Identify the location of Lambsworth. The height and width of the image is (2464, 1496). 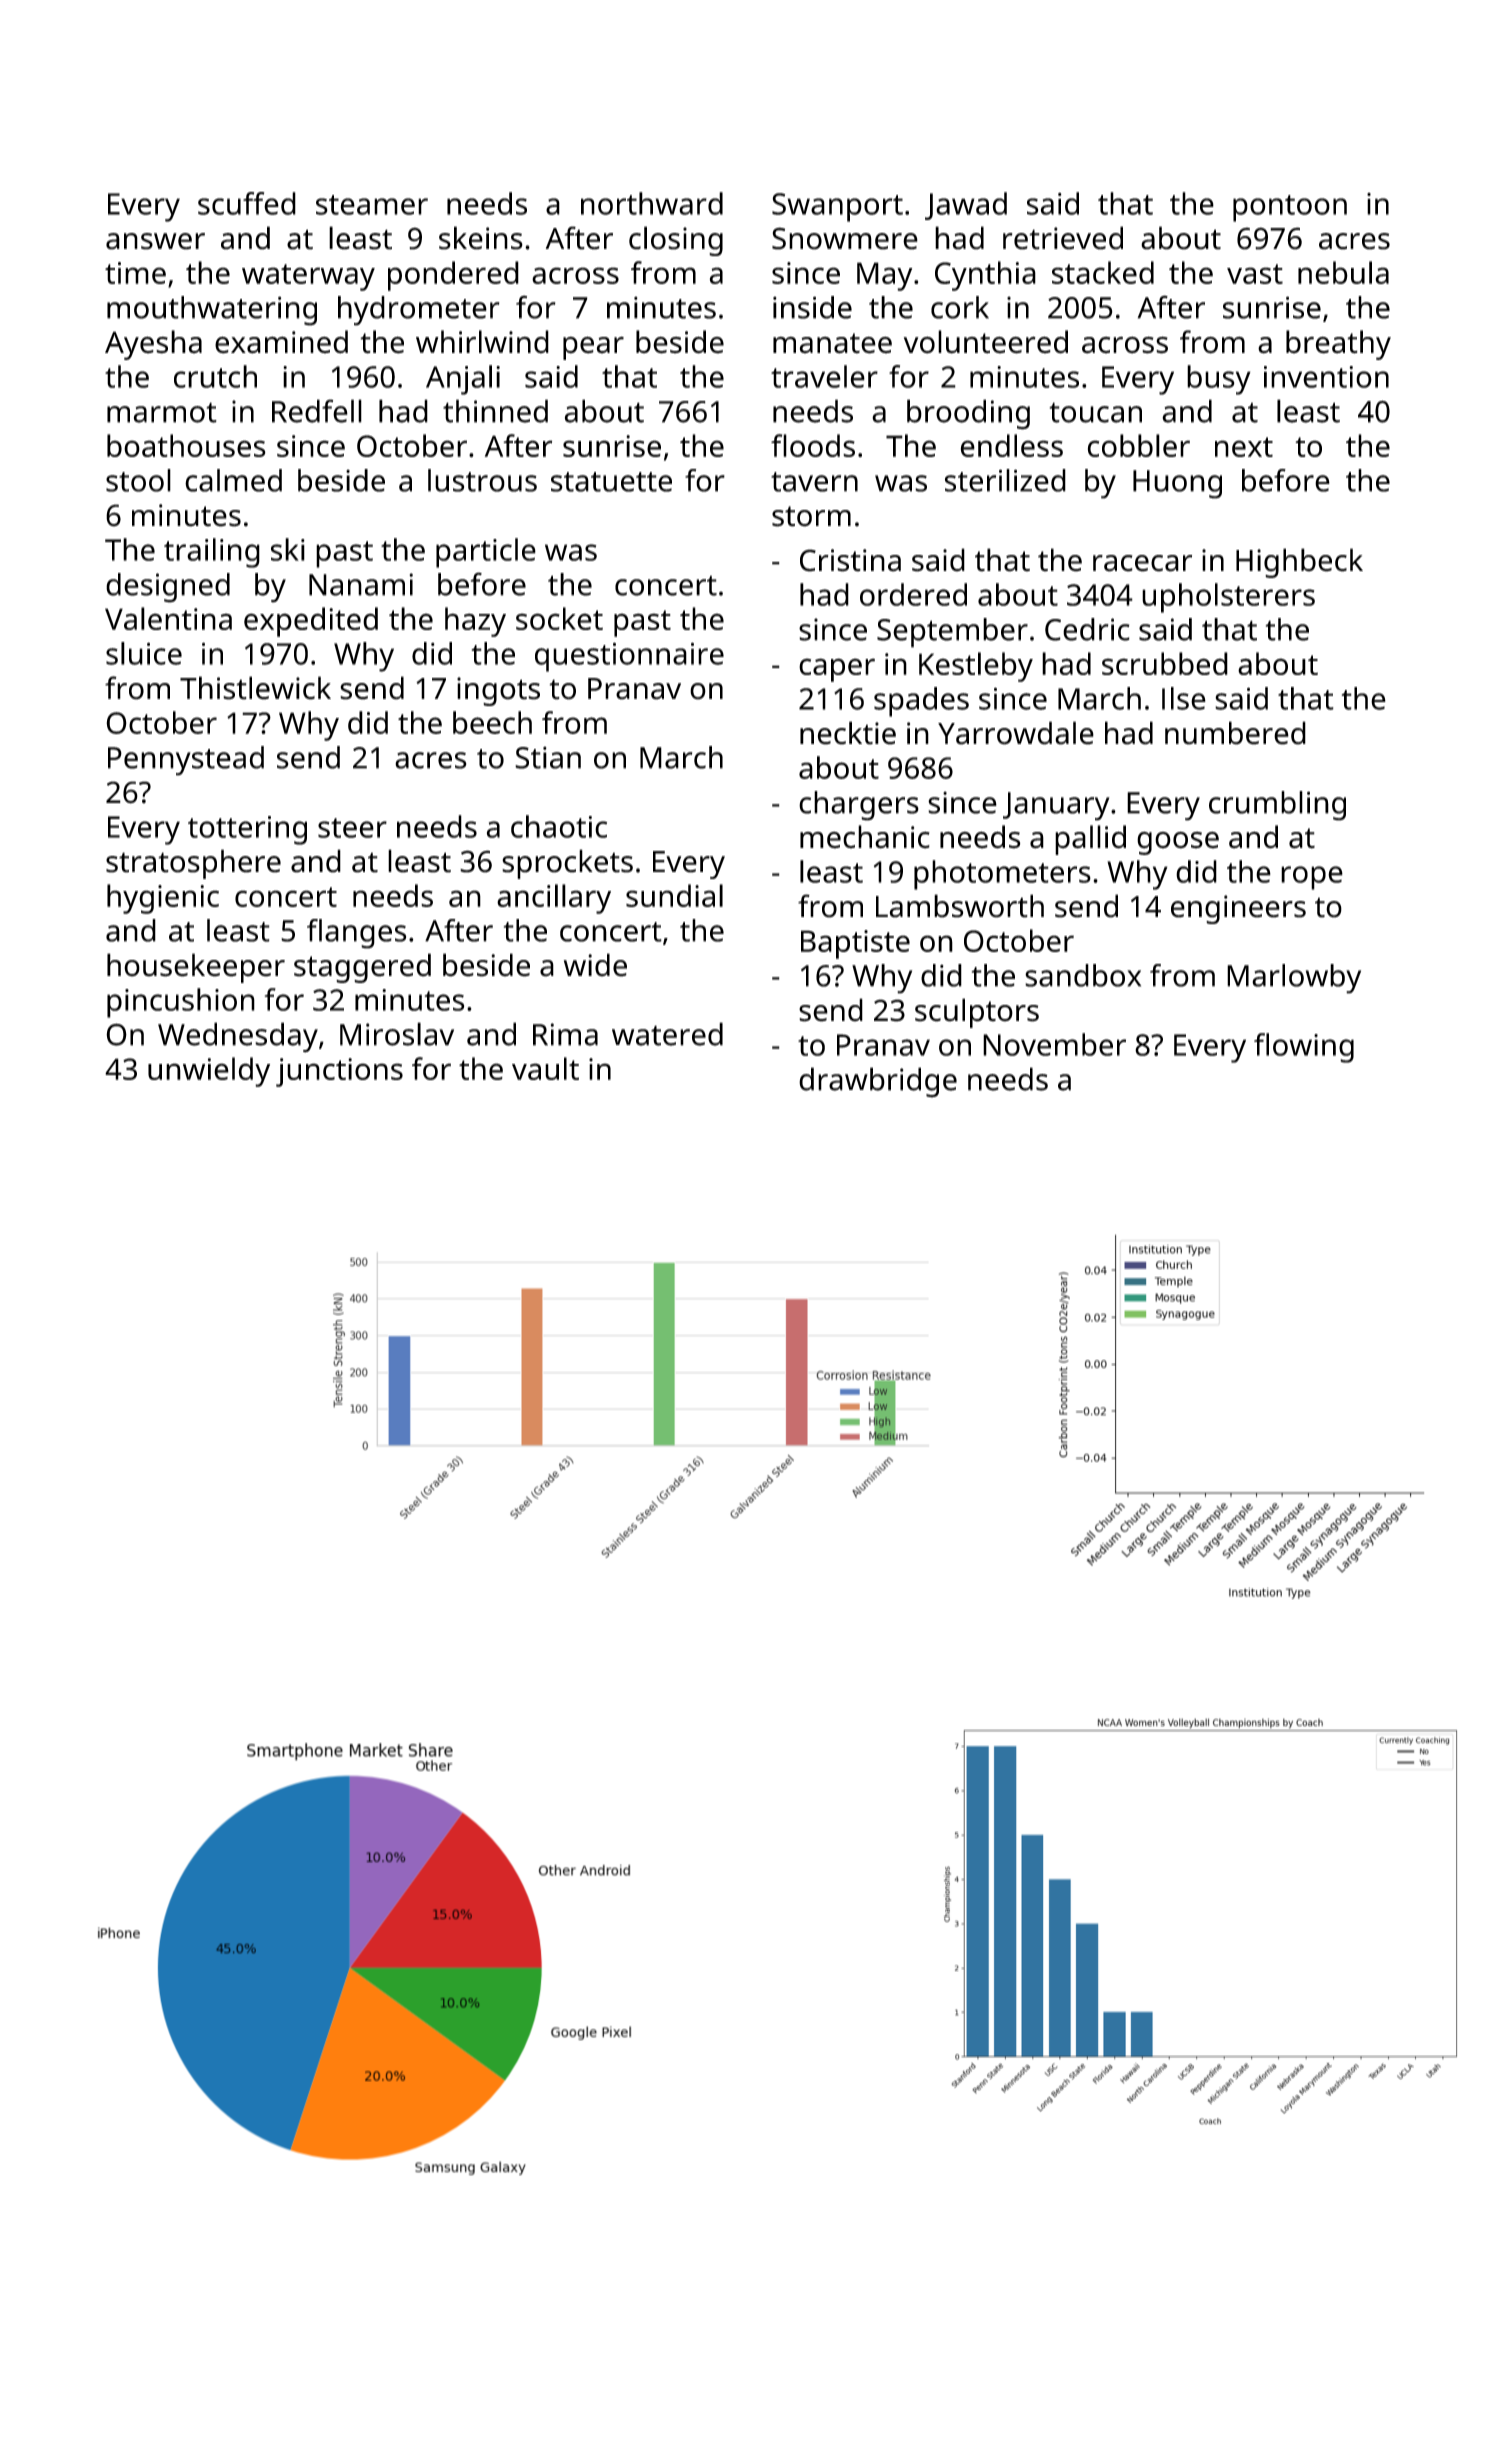
(960, 906).
